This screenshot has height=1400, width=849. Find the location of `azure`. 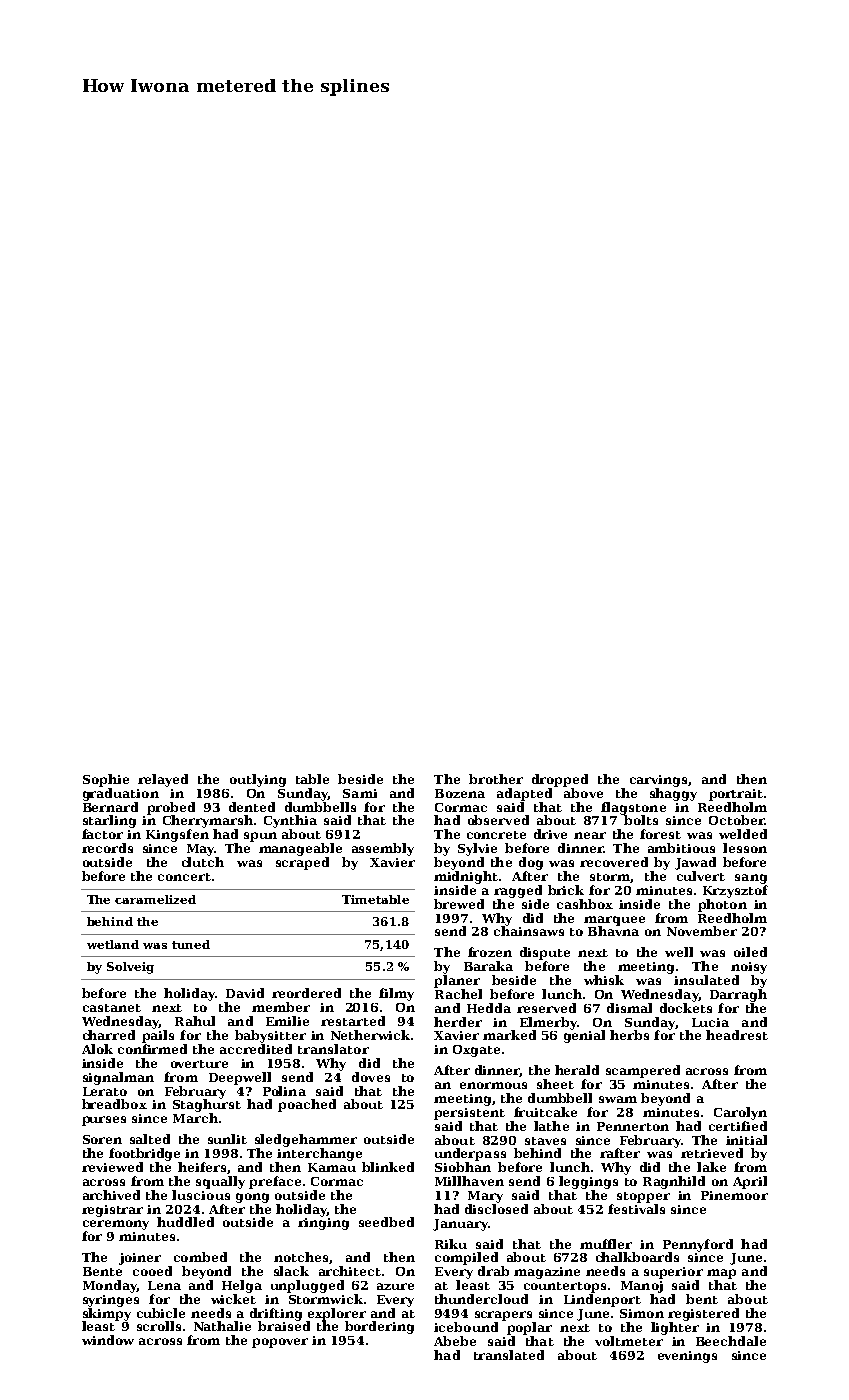

azure is located at coordinates (395, 1286).
